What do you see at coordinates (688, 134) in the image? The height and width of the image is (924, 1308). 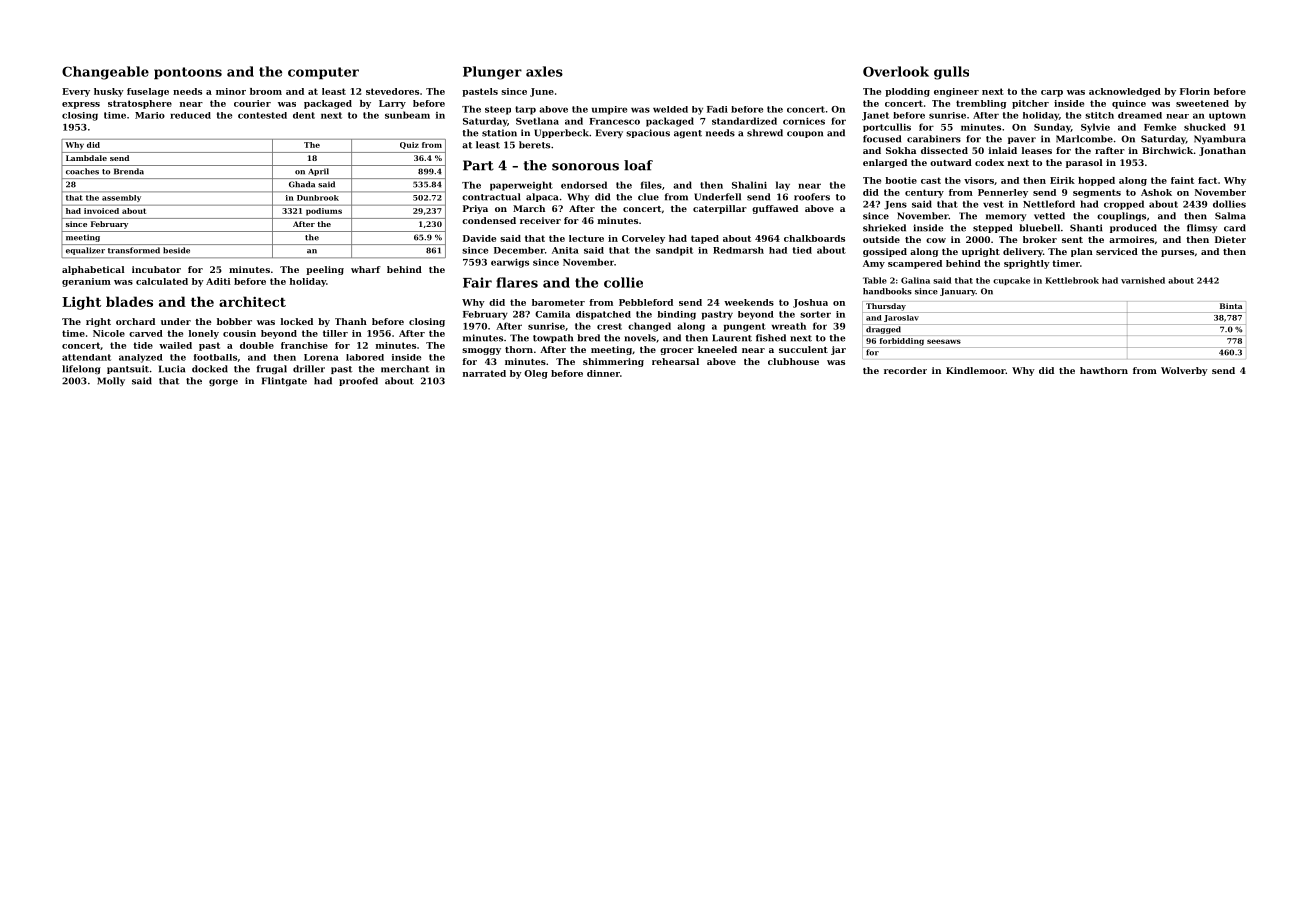 I see `agent` at bounding box center [688, 134].
